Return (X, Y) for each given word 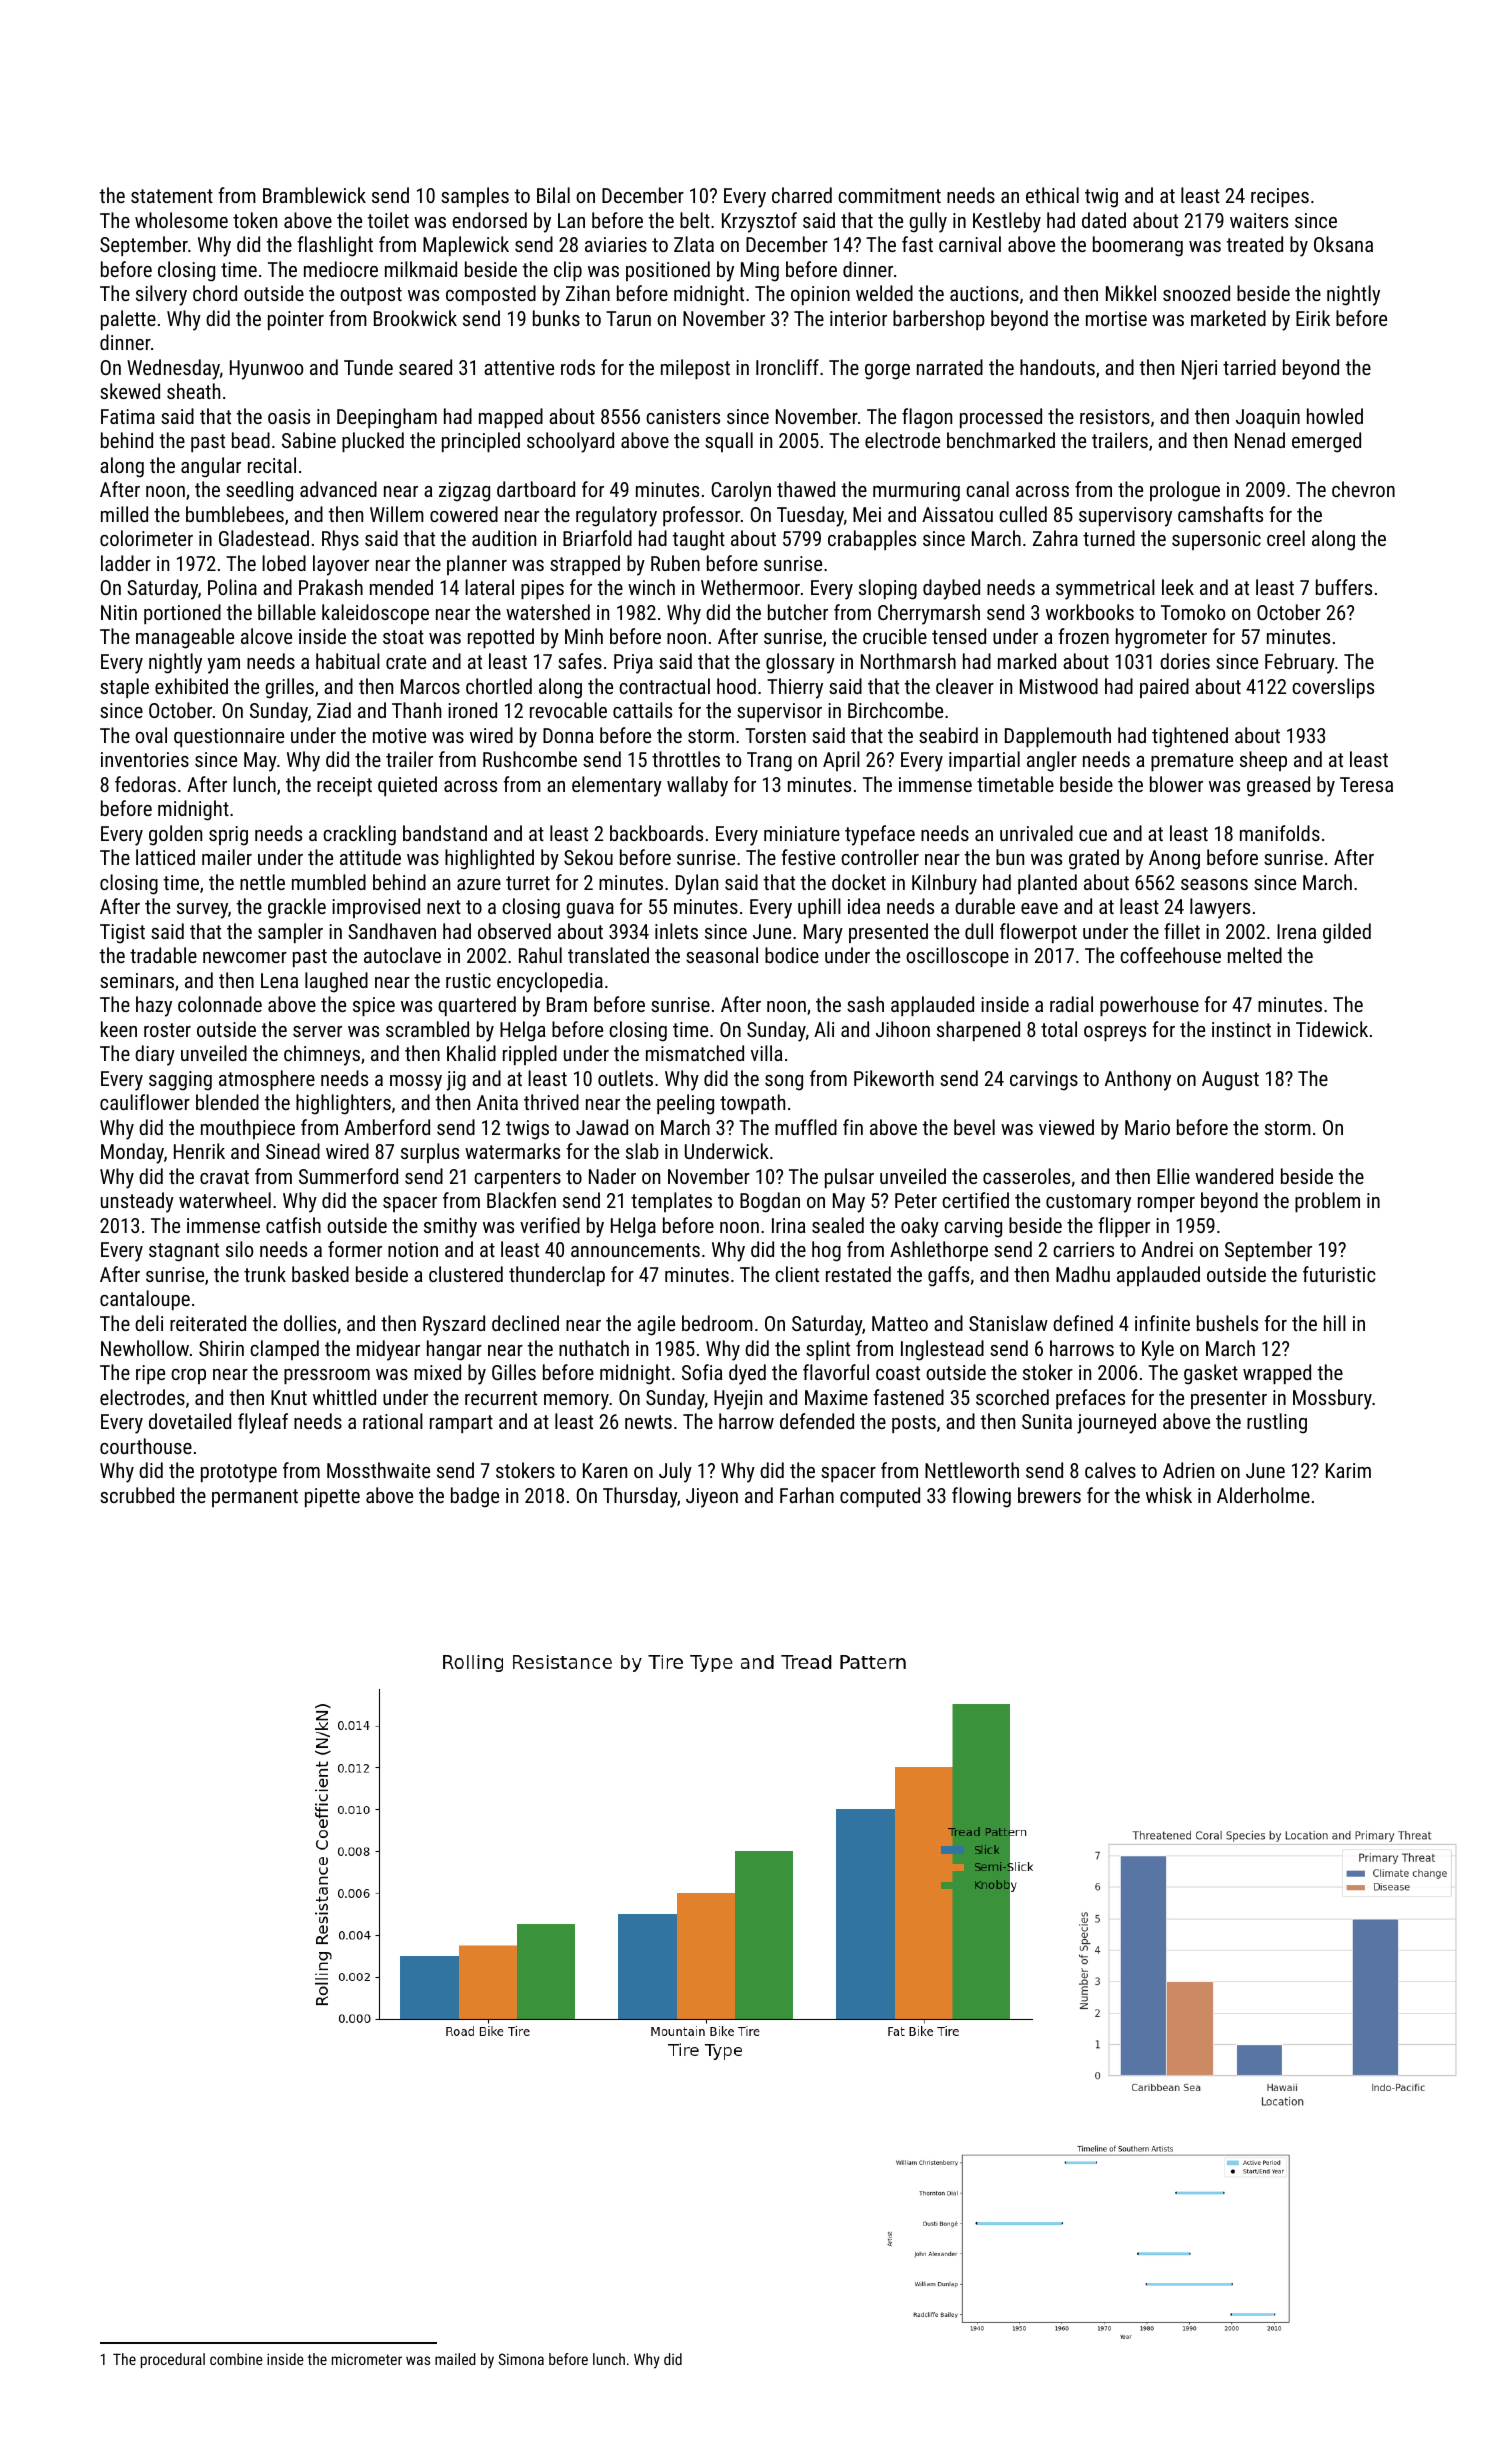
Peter (916, 1200)
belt (695, 220)
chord (215, 293)
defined (1083, 1323)
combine (236, 2359)
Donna (568, 735)
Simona (521, 2359)
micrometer (367, 2359)
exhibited (191, 686)
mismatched (695, 1053)
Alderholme (1263, 1495)
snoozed (1196, 293)
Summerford (348, 1176)
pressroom (327, 1376)
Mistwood (1059, 686)
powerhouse (1149, 1006)
